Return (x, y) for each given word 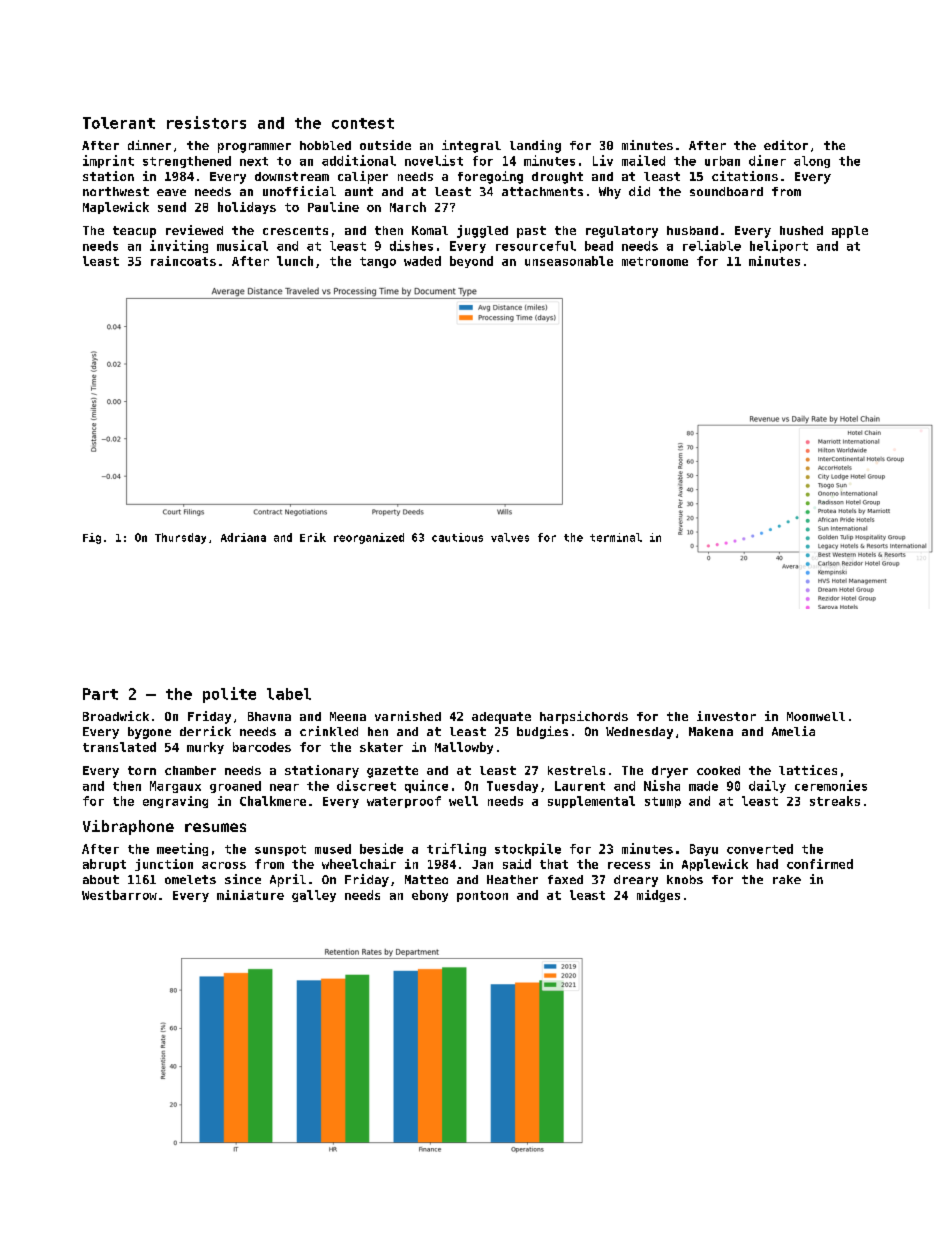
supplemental (591, 802)
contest (363, 123)
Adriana (243, 537)
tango (378, 262)
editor (786, 145)
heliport (779, 246)
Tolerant (119, 123)
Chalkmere (273, 801)
